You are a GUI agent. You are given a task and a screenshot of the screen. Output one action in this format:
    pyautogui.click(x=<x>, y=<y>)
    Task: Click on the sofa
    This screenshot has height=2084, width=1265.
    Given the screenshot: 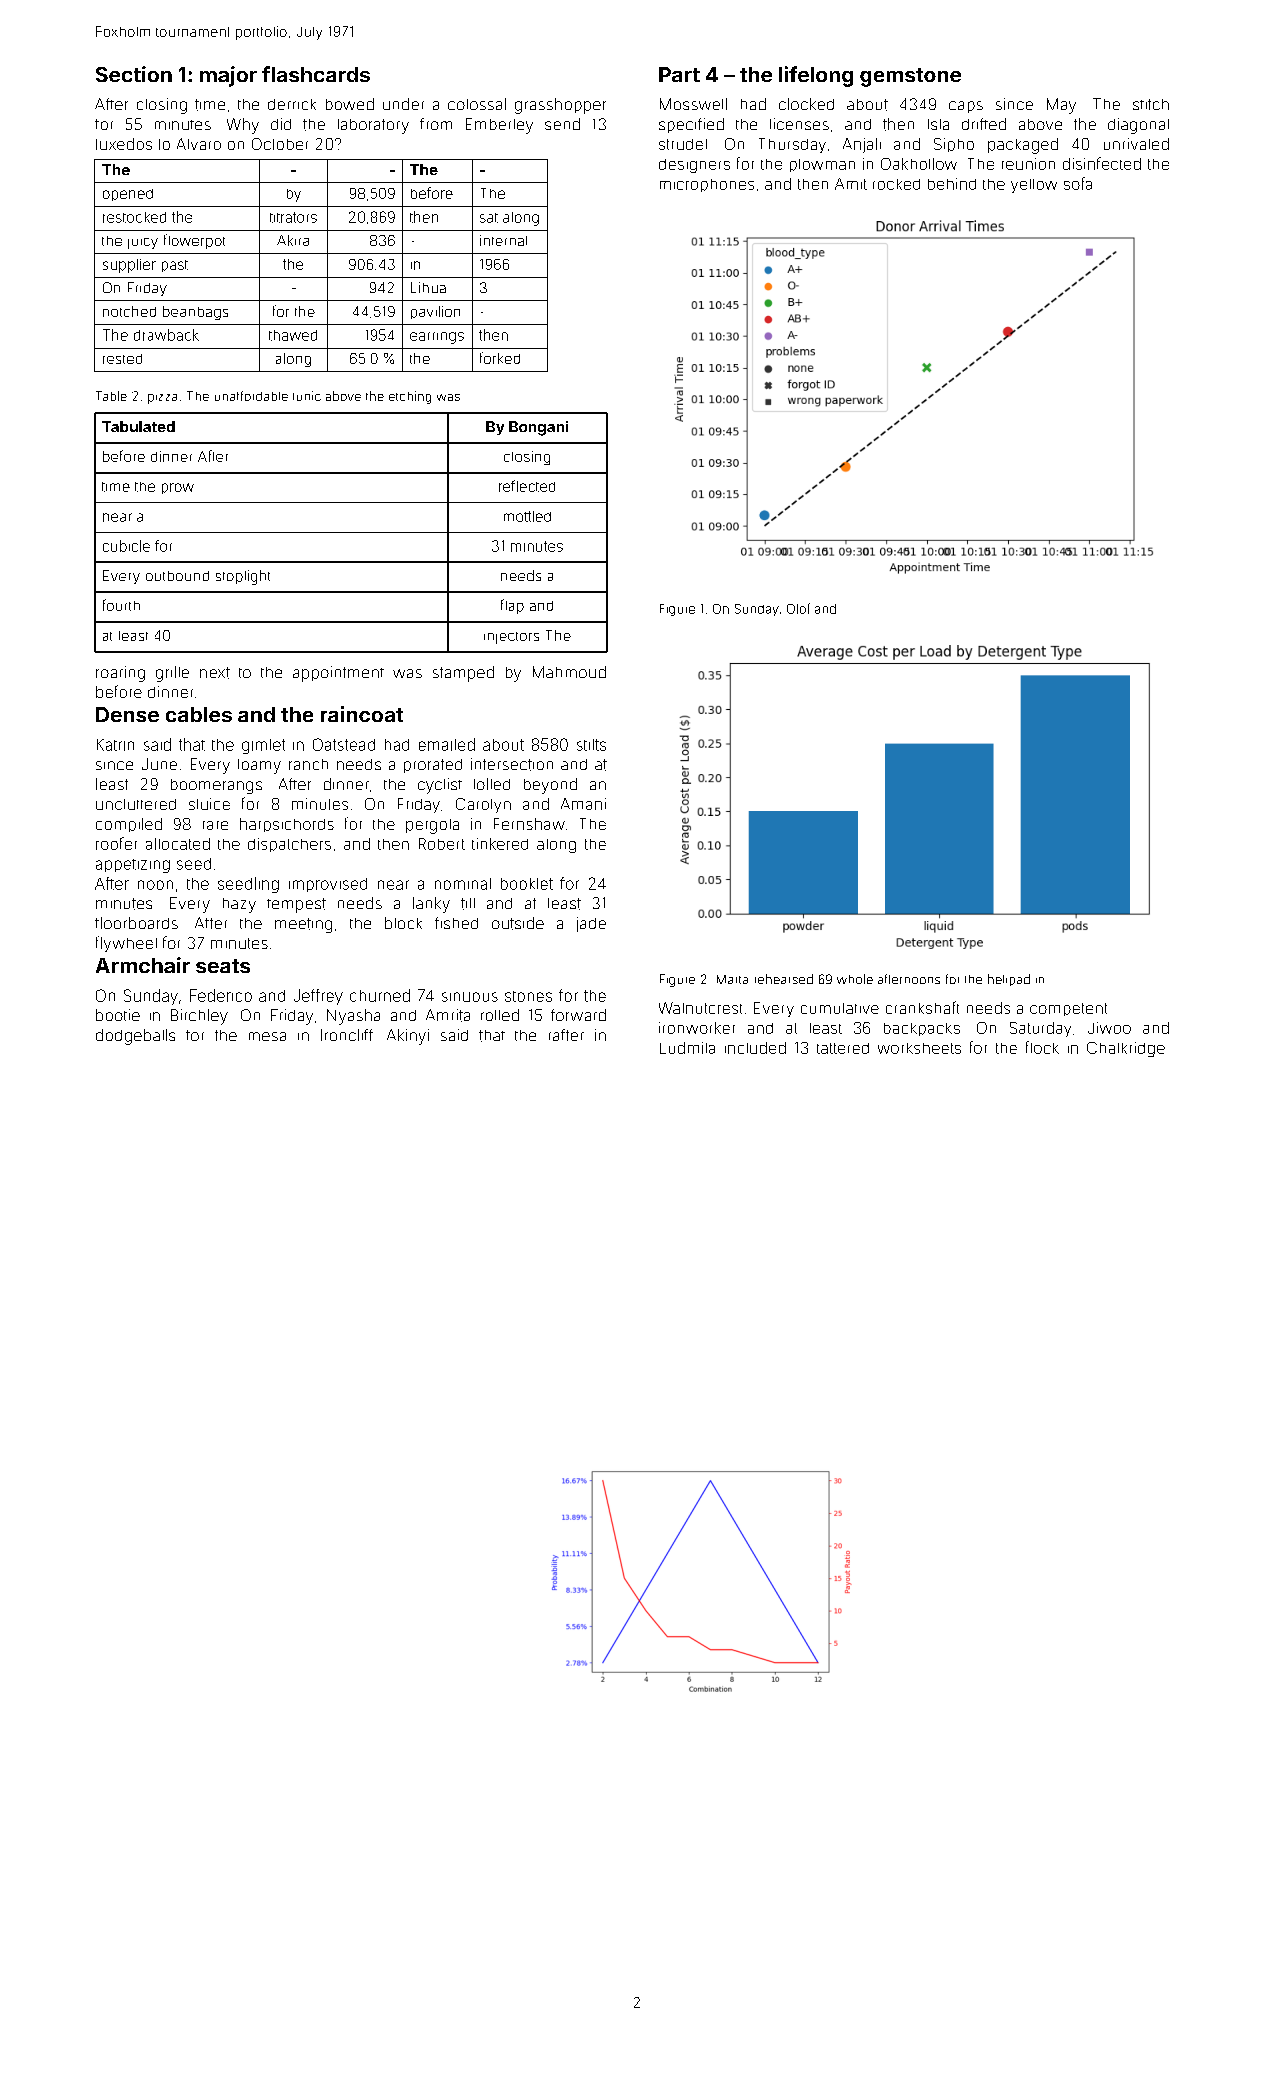 What is the action you would take?
    pyautogui.click(x=1078, y=183)
